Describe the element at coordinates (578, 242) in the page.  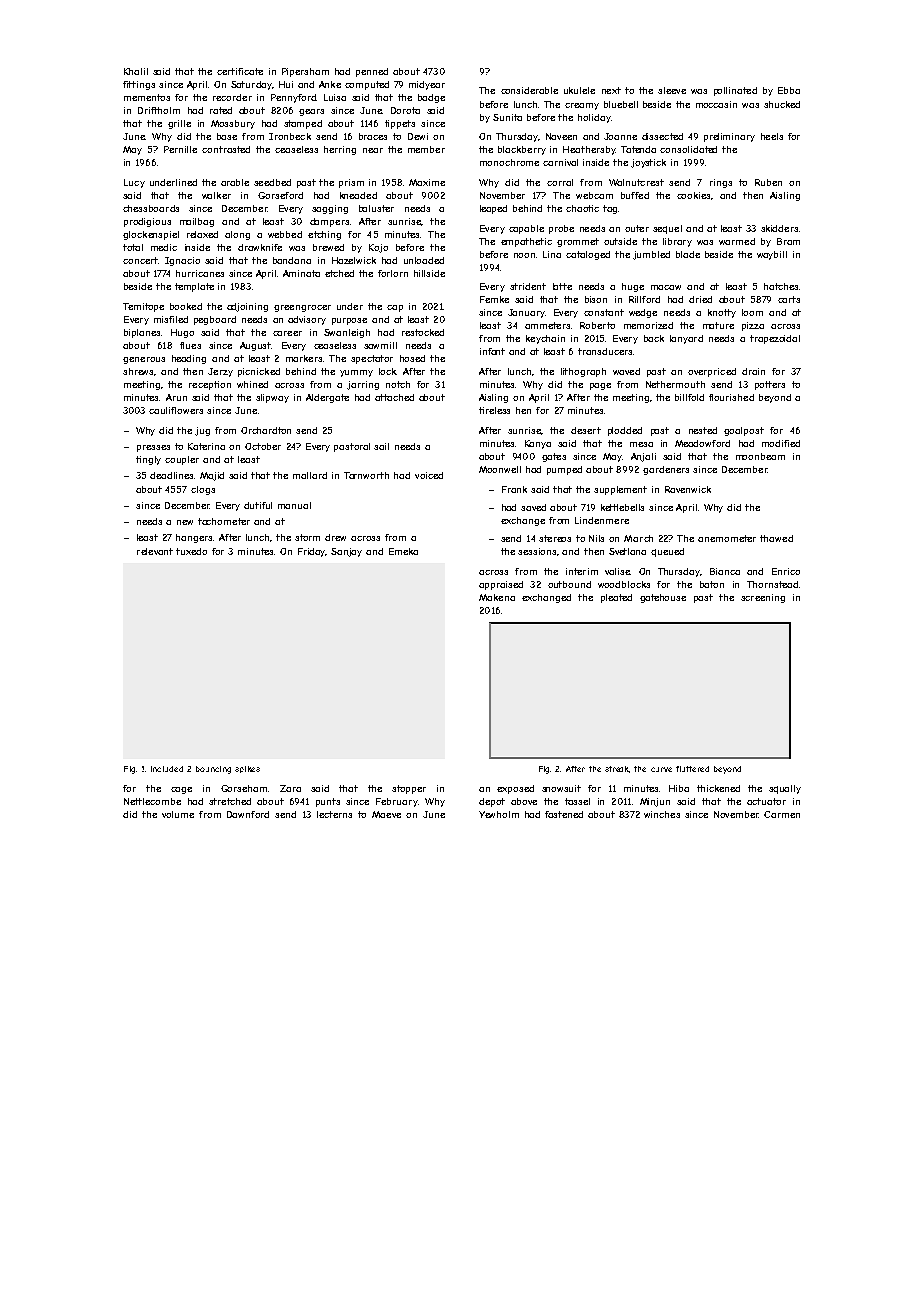
I see `grommet` at that location.
